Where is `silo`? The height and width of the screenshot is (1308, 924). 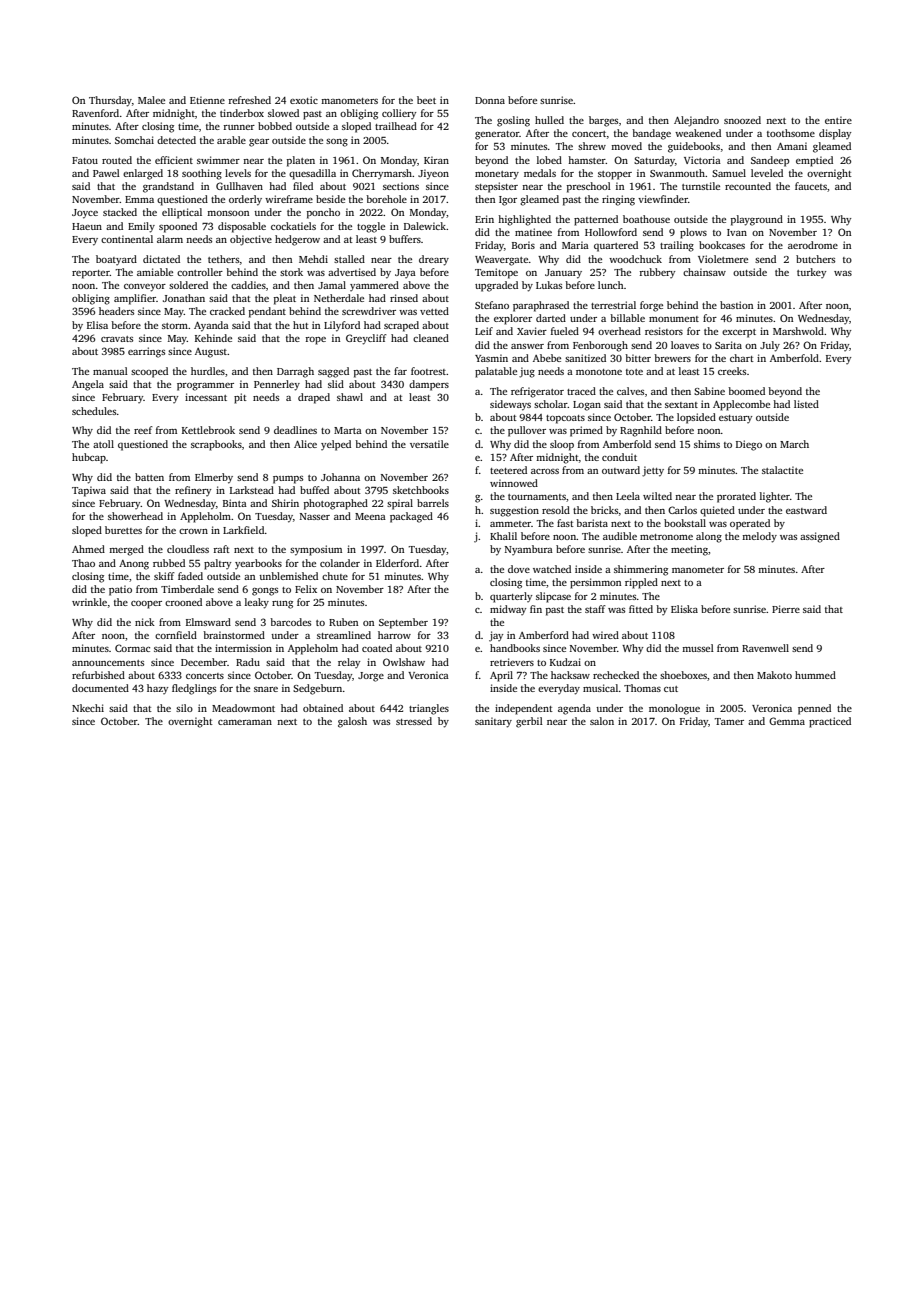
silo is located at coordinates (184, 708).
